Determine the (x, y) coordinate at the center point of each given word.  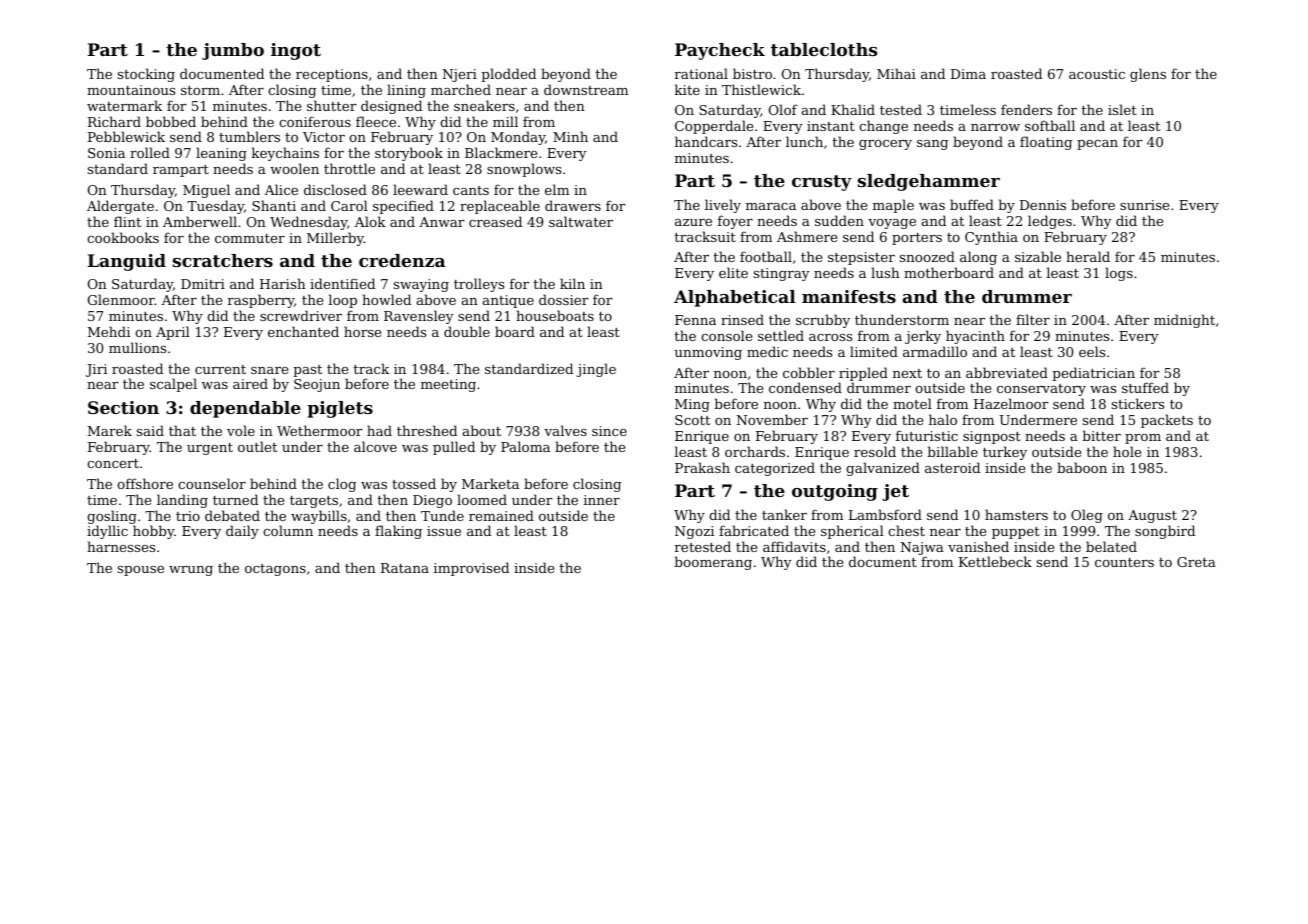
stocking (146, 75)
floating (1046, 143)
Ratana (405, 568)
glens (1148, 75)
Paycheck (720, 51)
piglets (340, 409)
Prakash (702, 467)
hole (1127, 451)
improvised (471, 569)
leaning (221, 154)
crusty (822, 183)
